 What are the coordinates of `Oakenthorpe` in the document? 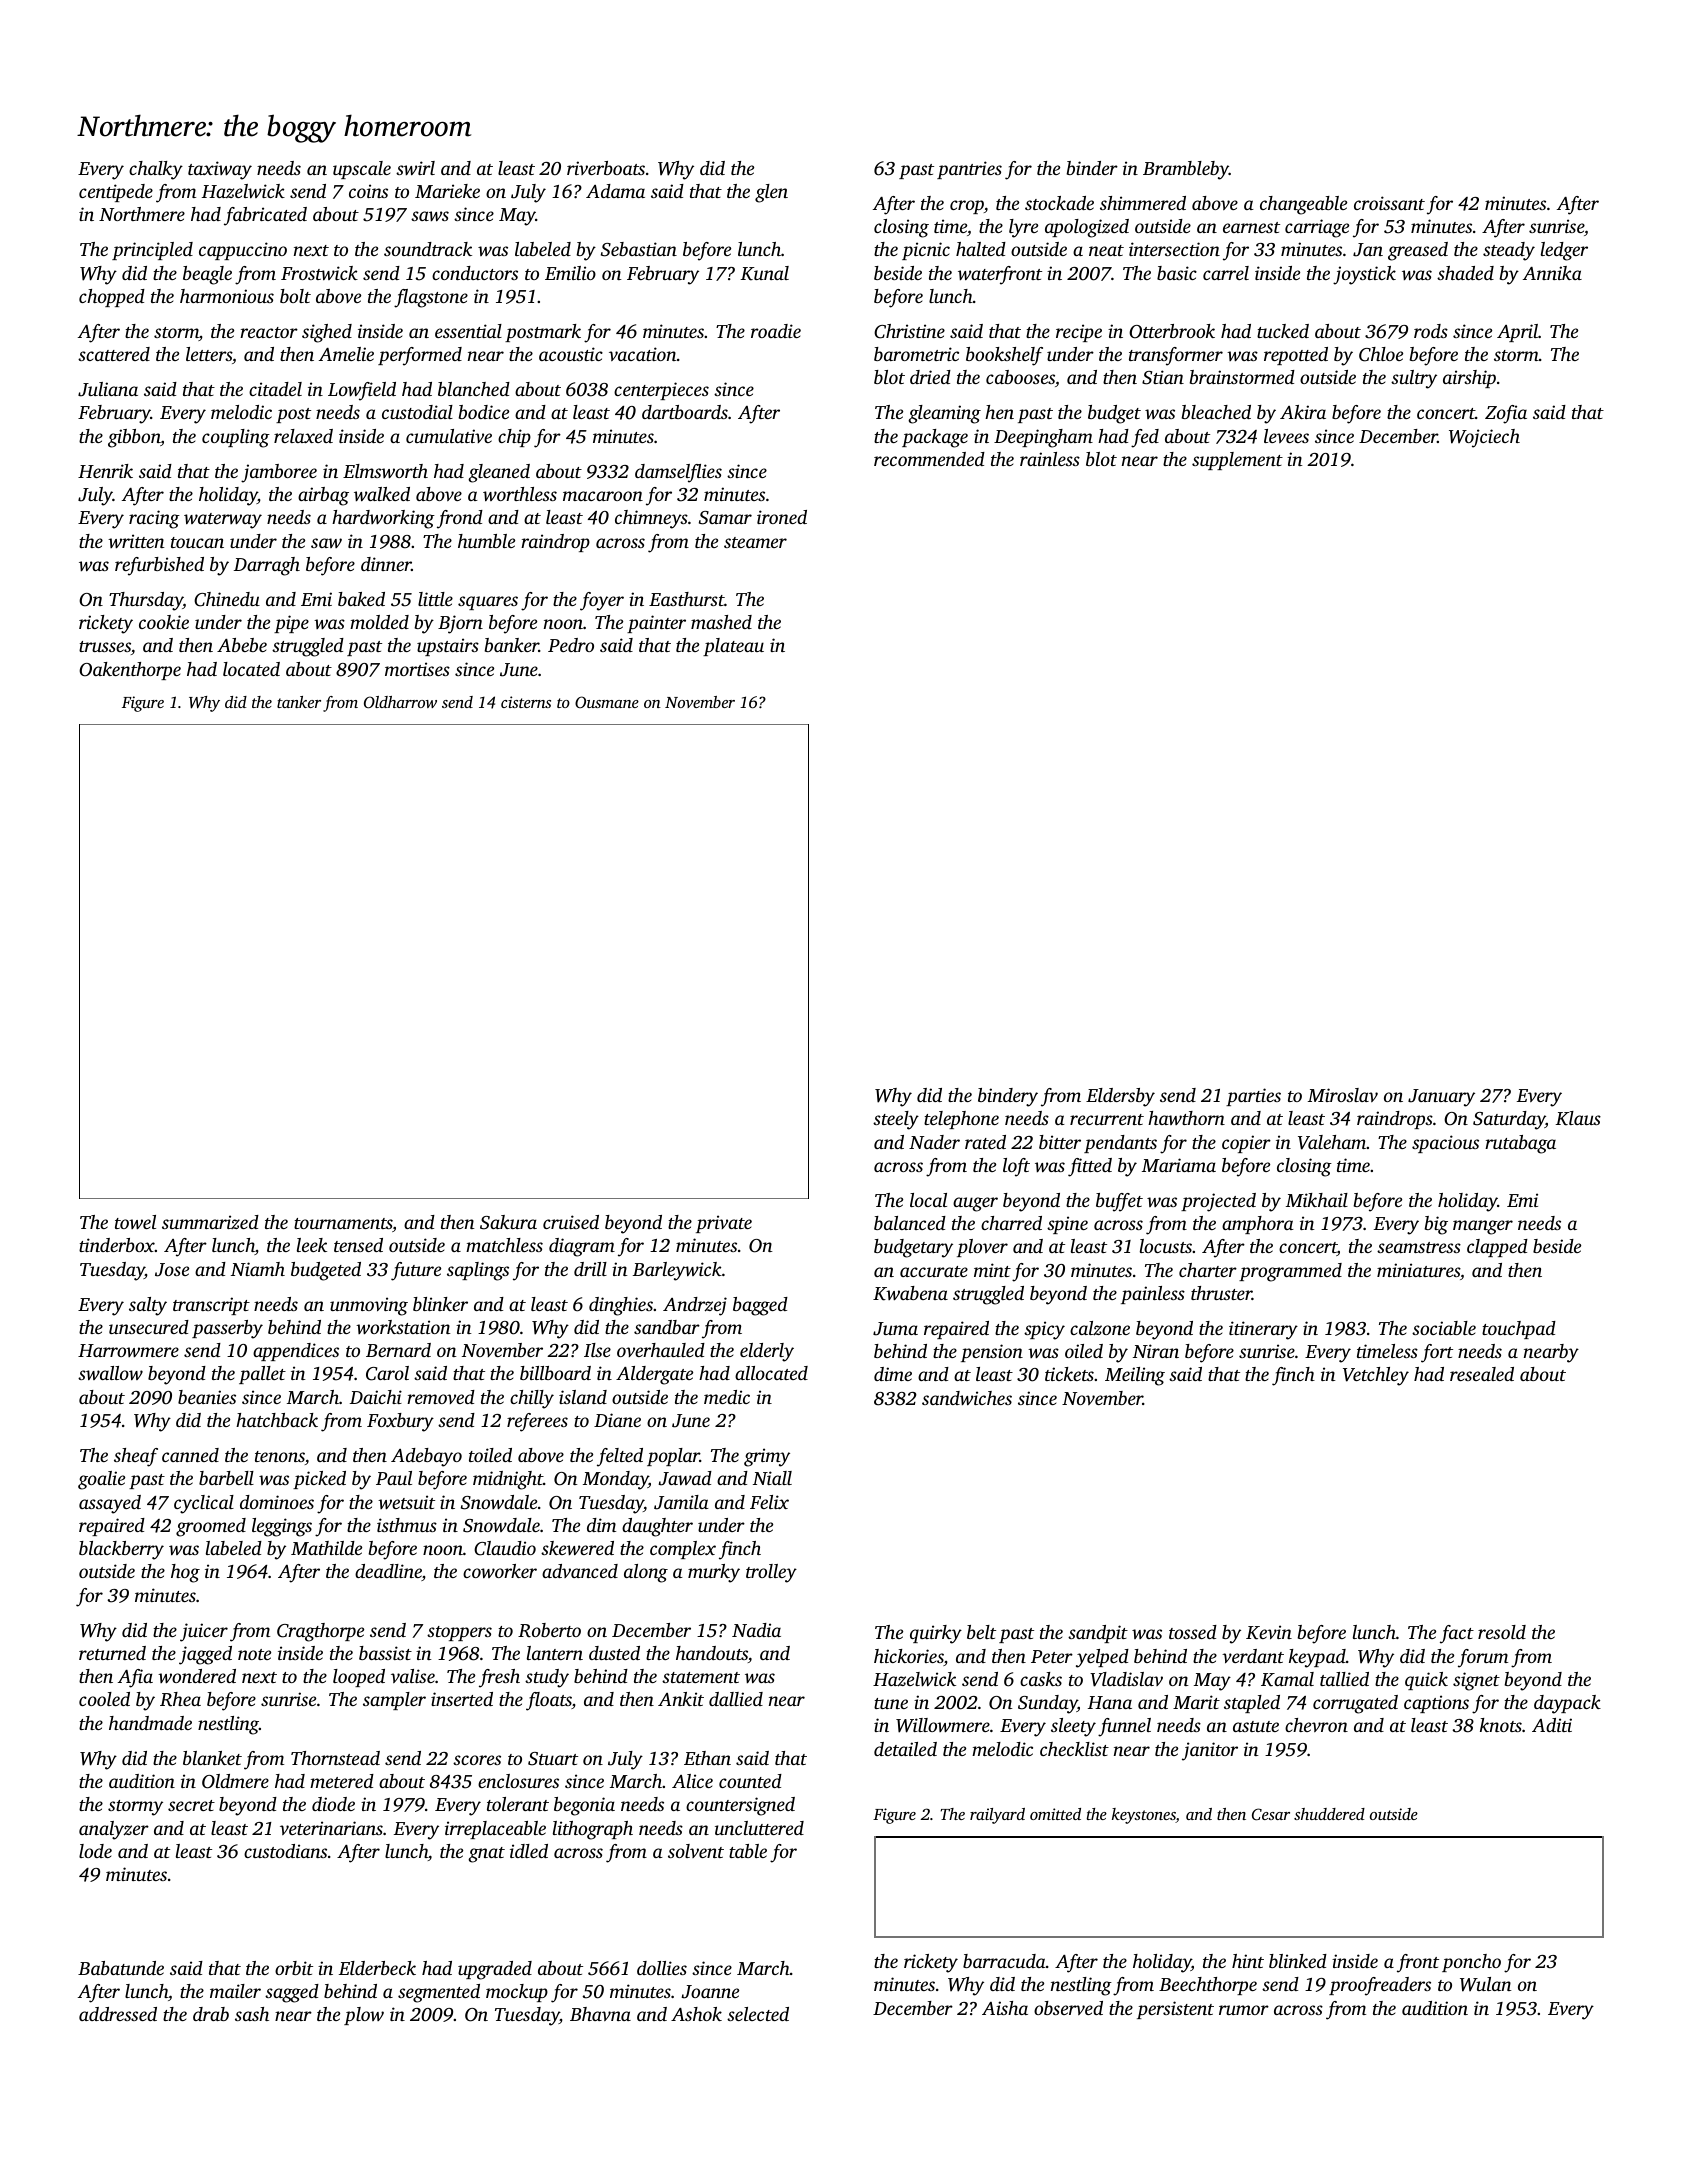 It's located at (130, 671).
